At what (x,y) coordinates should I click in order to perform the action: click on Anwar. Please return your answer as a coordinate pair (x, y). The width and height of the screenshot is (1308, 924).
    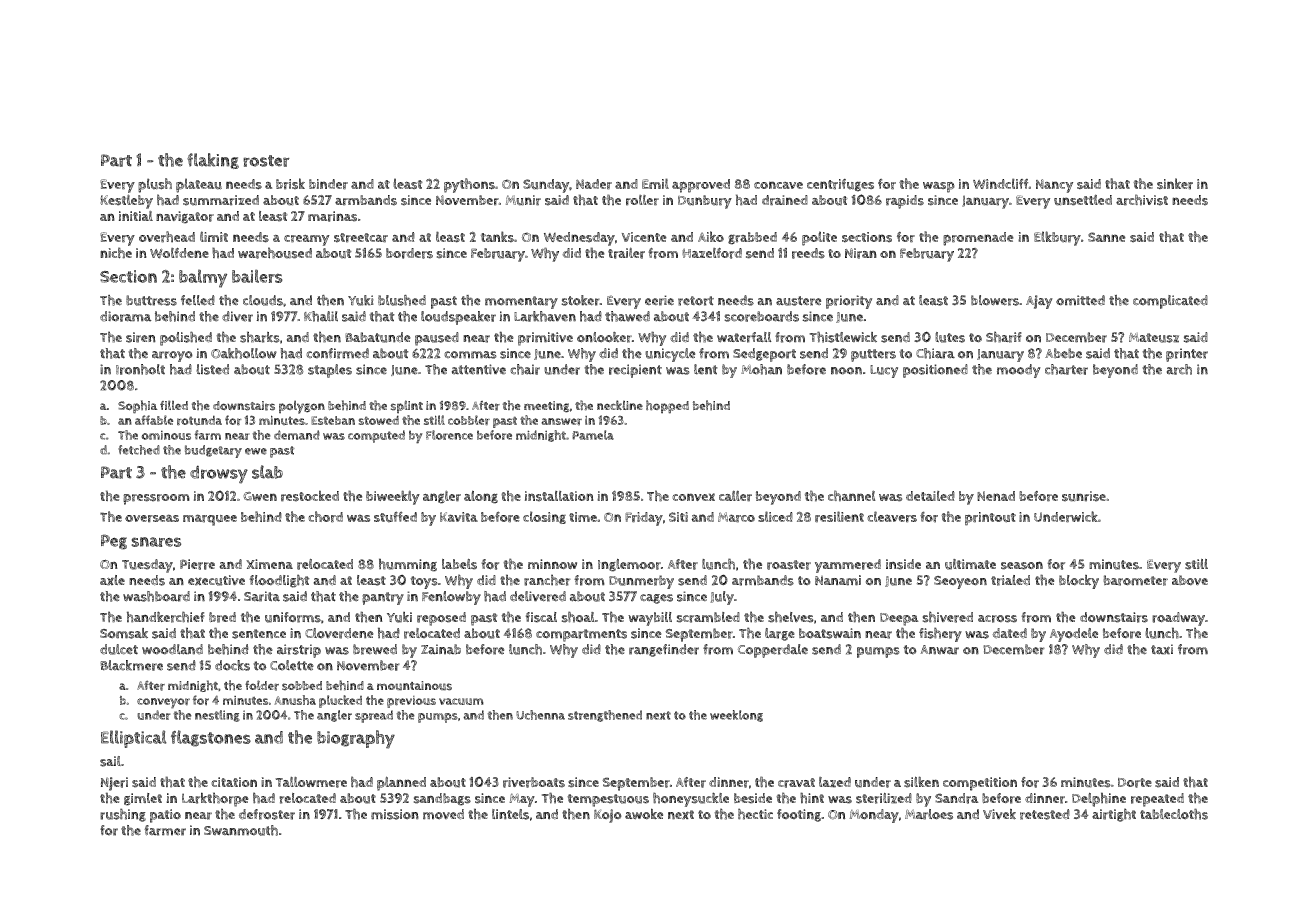
    Looking at the image, I should click on (939, 650).
